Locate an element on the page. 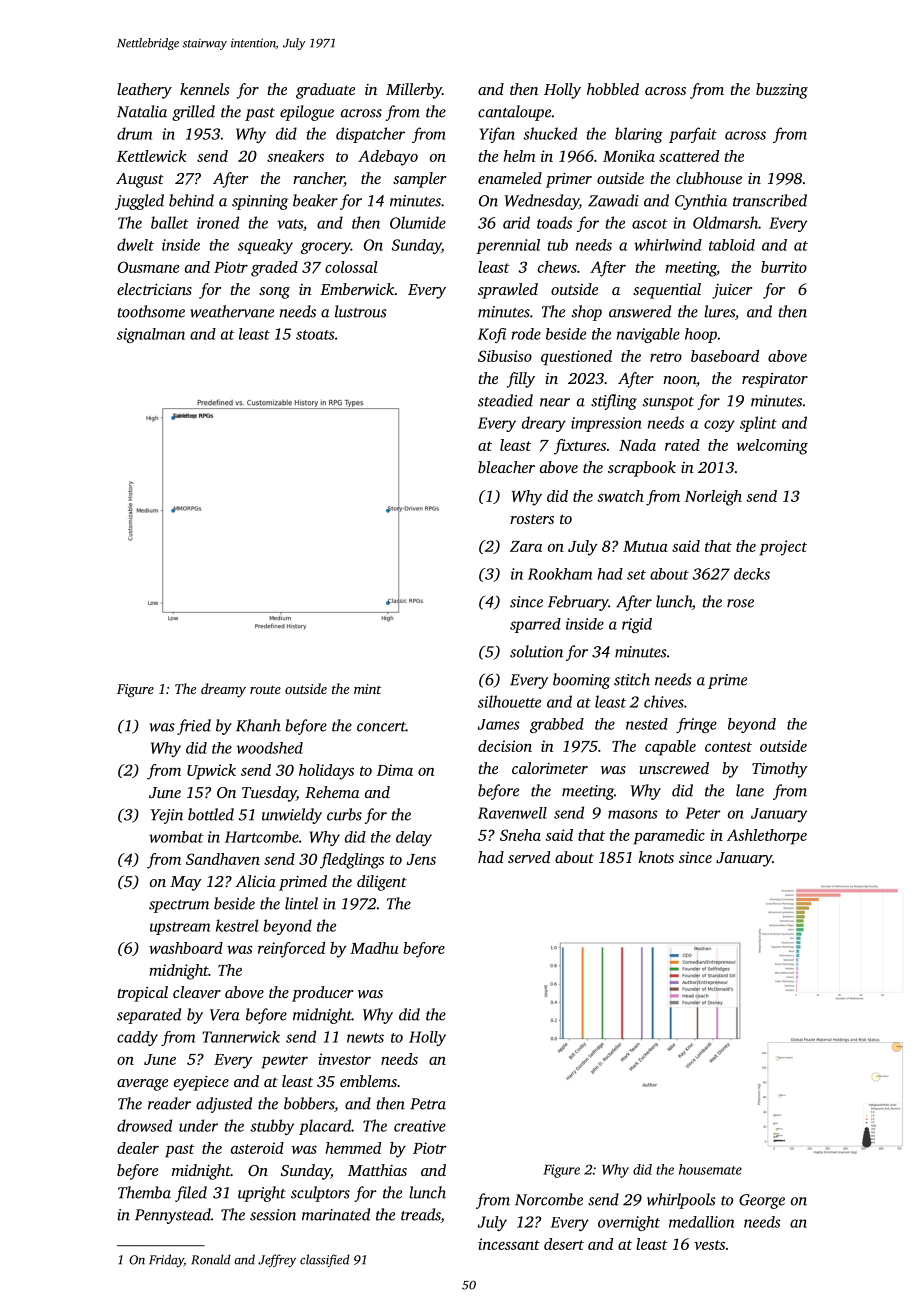 The image size is (924, 1314). stoats is located at coordinates (315, 335).
